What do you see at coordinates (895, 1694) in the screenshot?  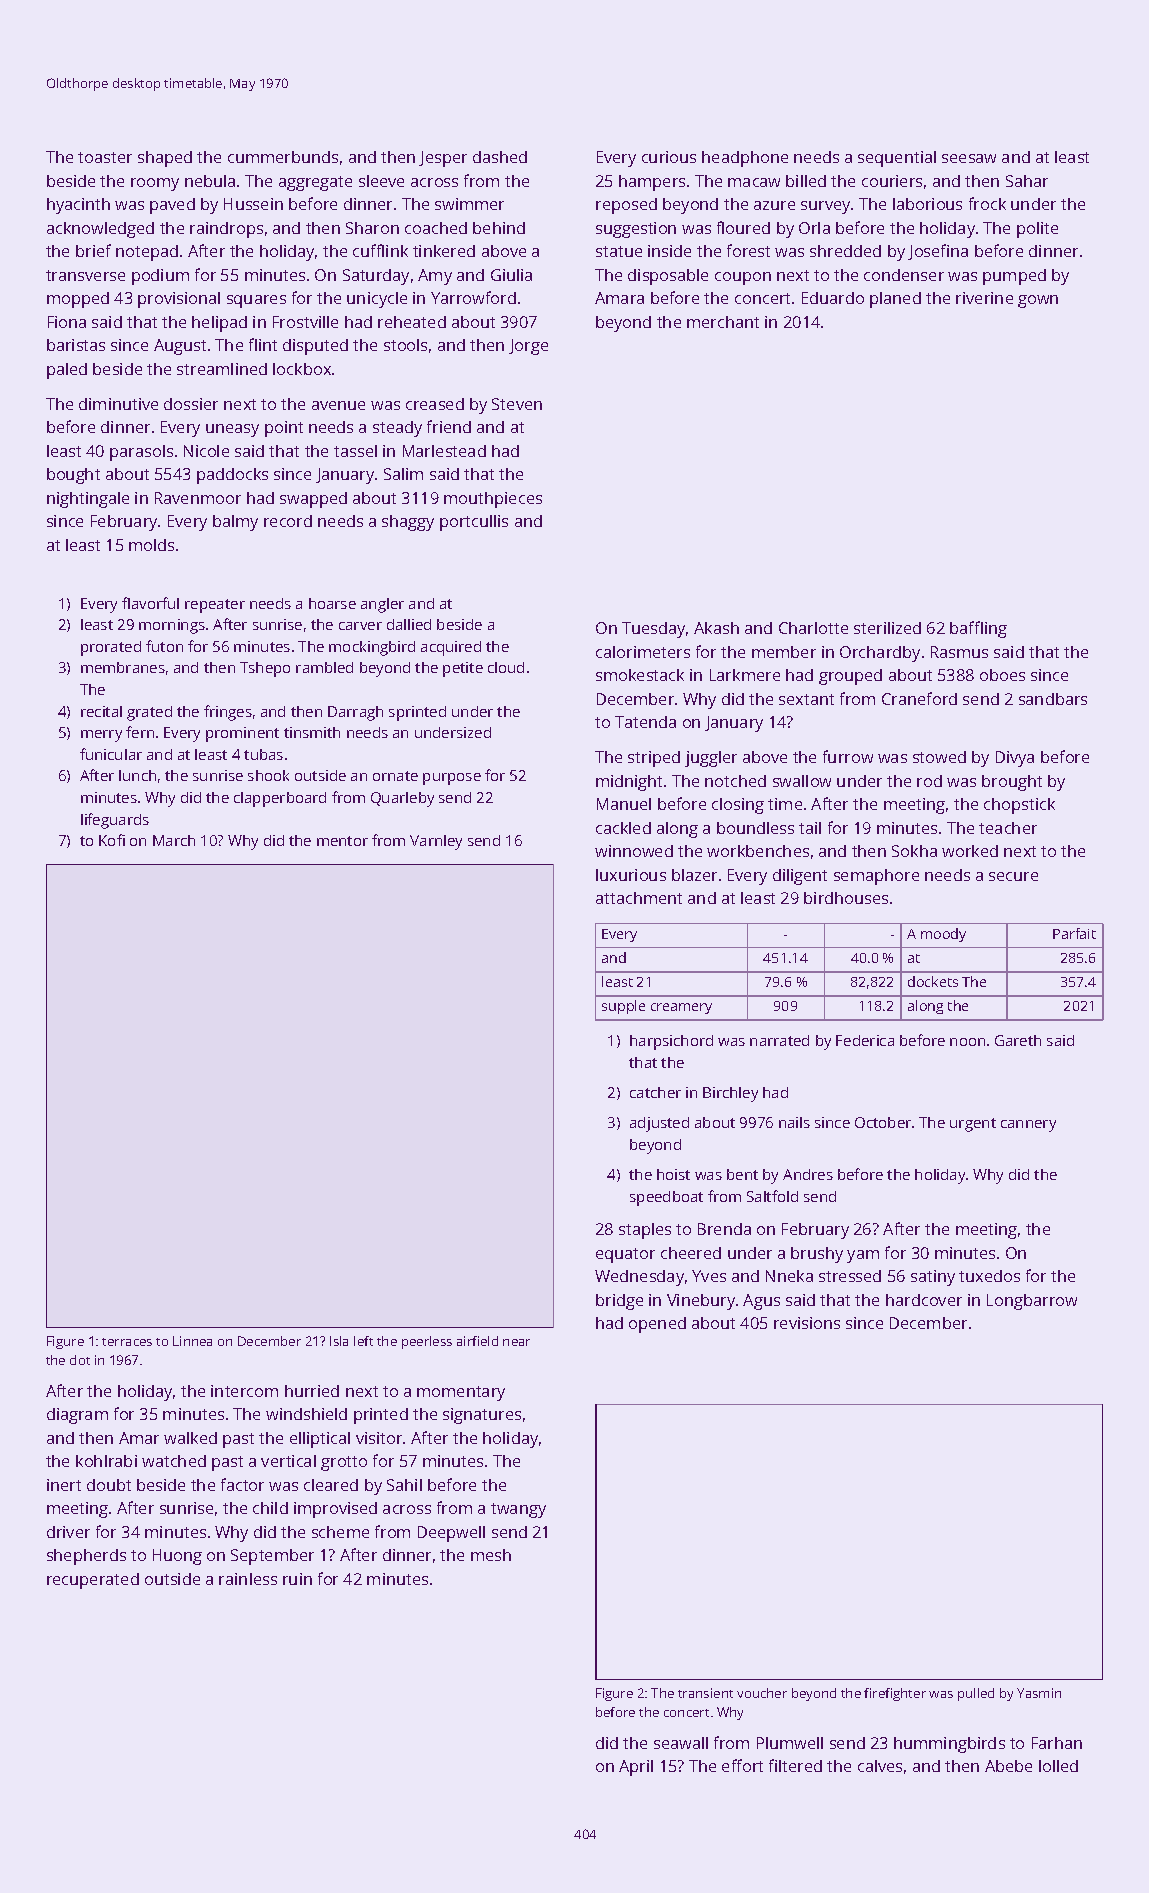 I see `firefighter` at bounding box center [895, 1694].
